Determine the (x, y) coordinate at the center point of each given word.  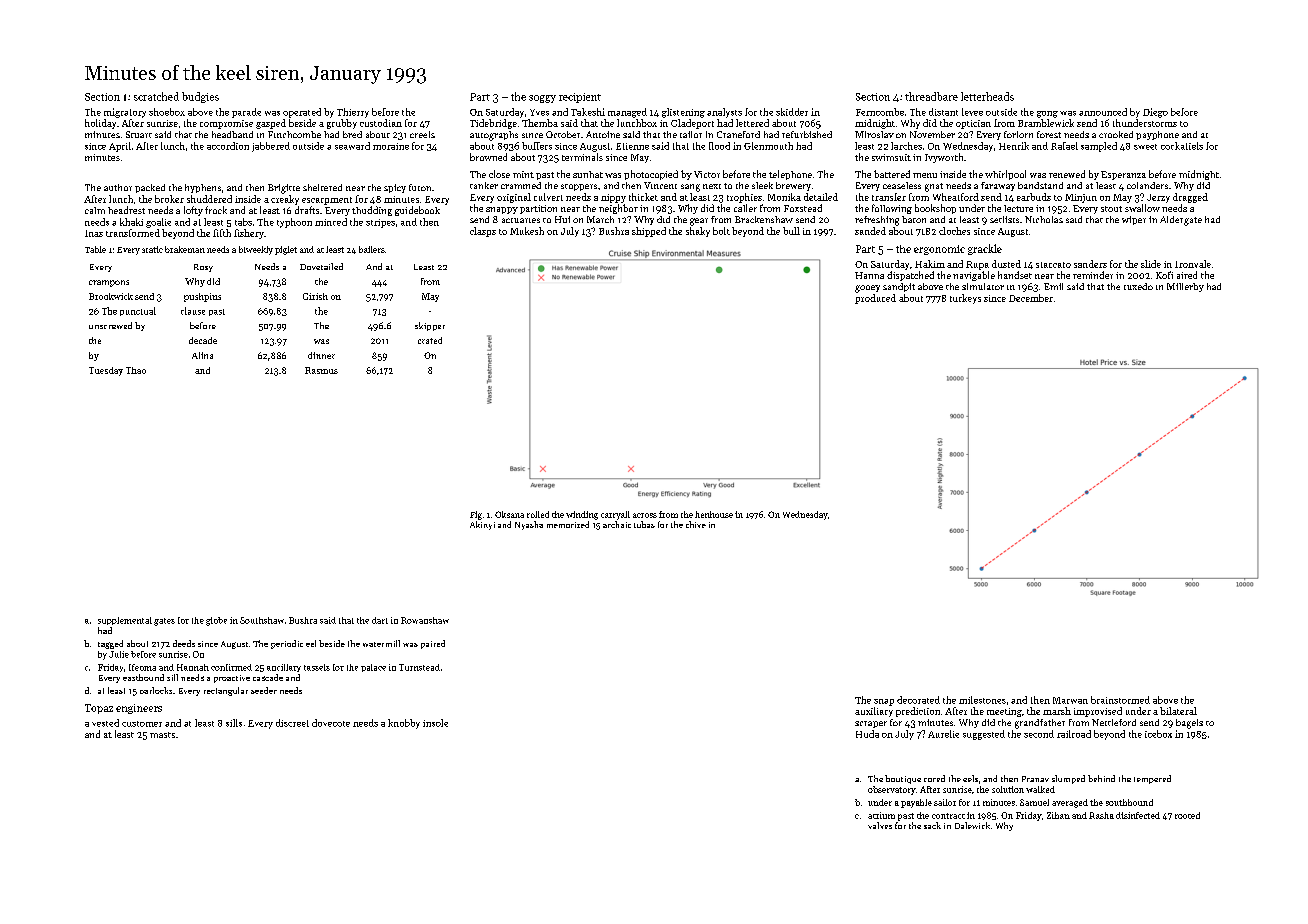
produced (875, 299)
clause (193, 311)
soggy (542, 99)
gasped (271, 124)
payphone (1157, 135)
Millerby (1185, 287)
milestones (982, 700)
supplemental (125, 621)
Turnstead (419, 667)
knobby (404, 724)
